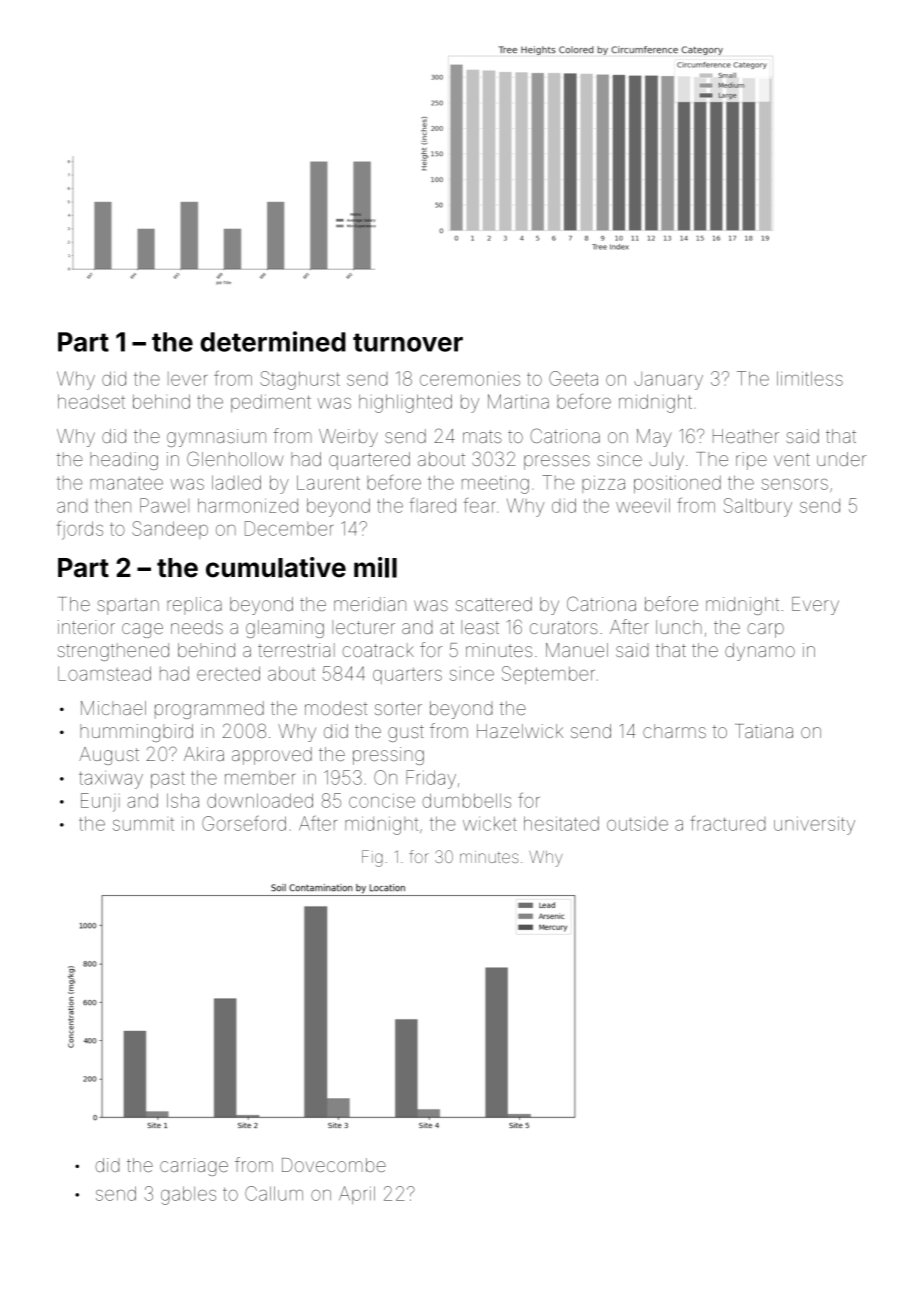 Image resolution: width=924 pixels, height=1308 pixels. I want to click on Geeta, so click(573, 378).
